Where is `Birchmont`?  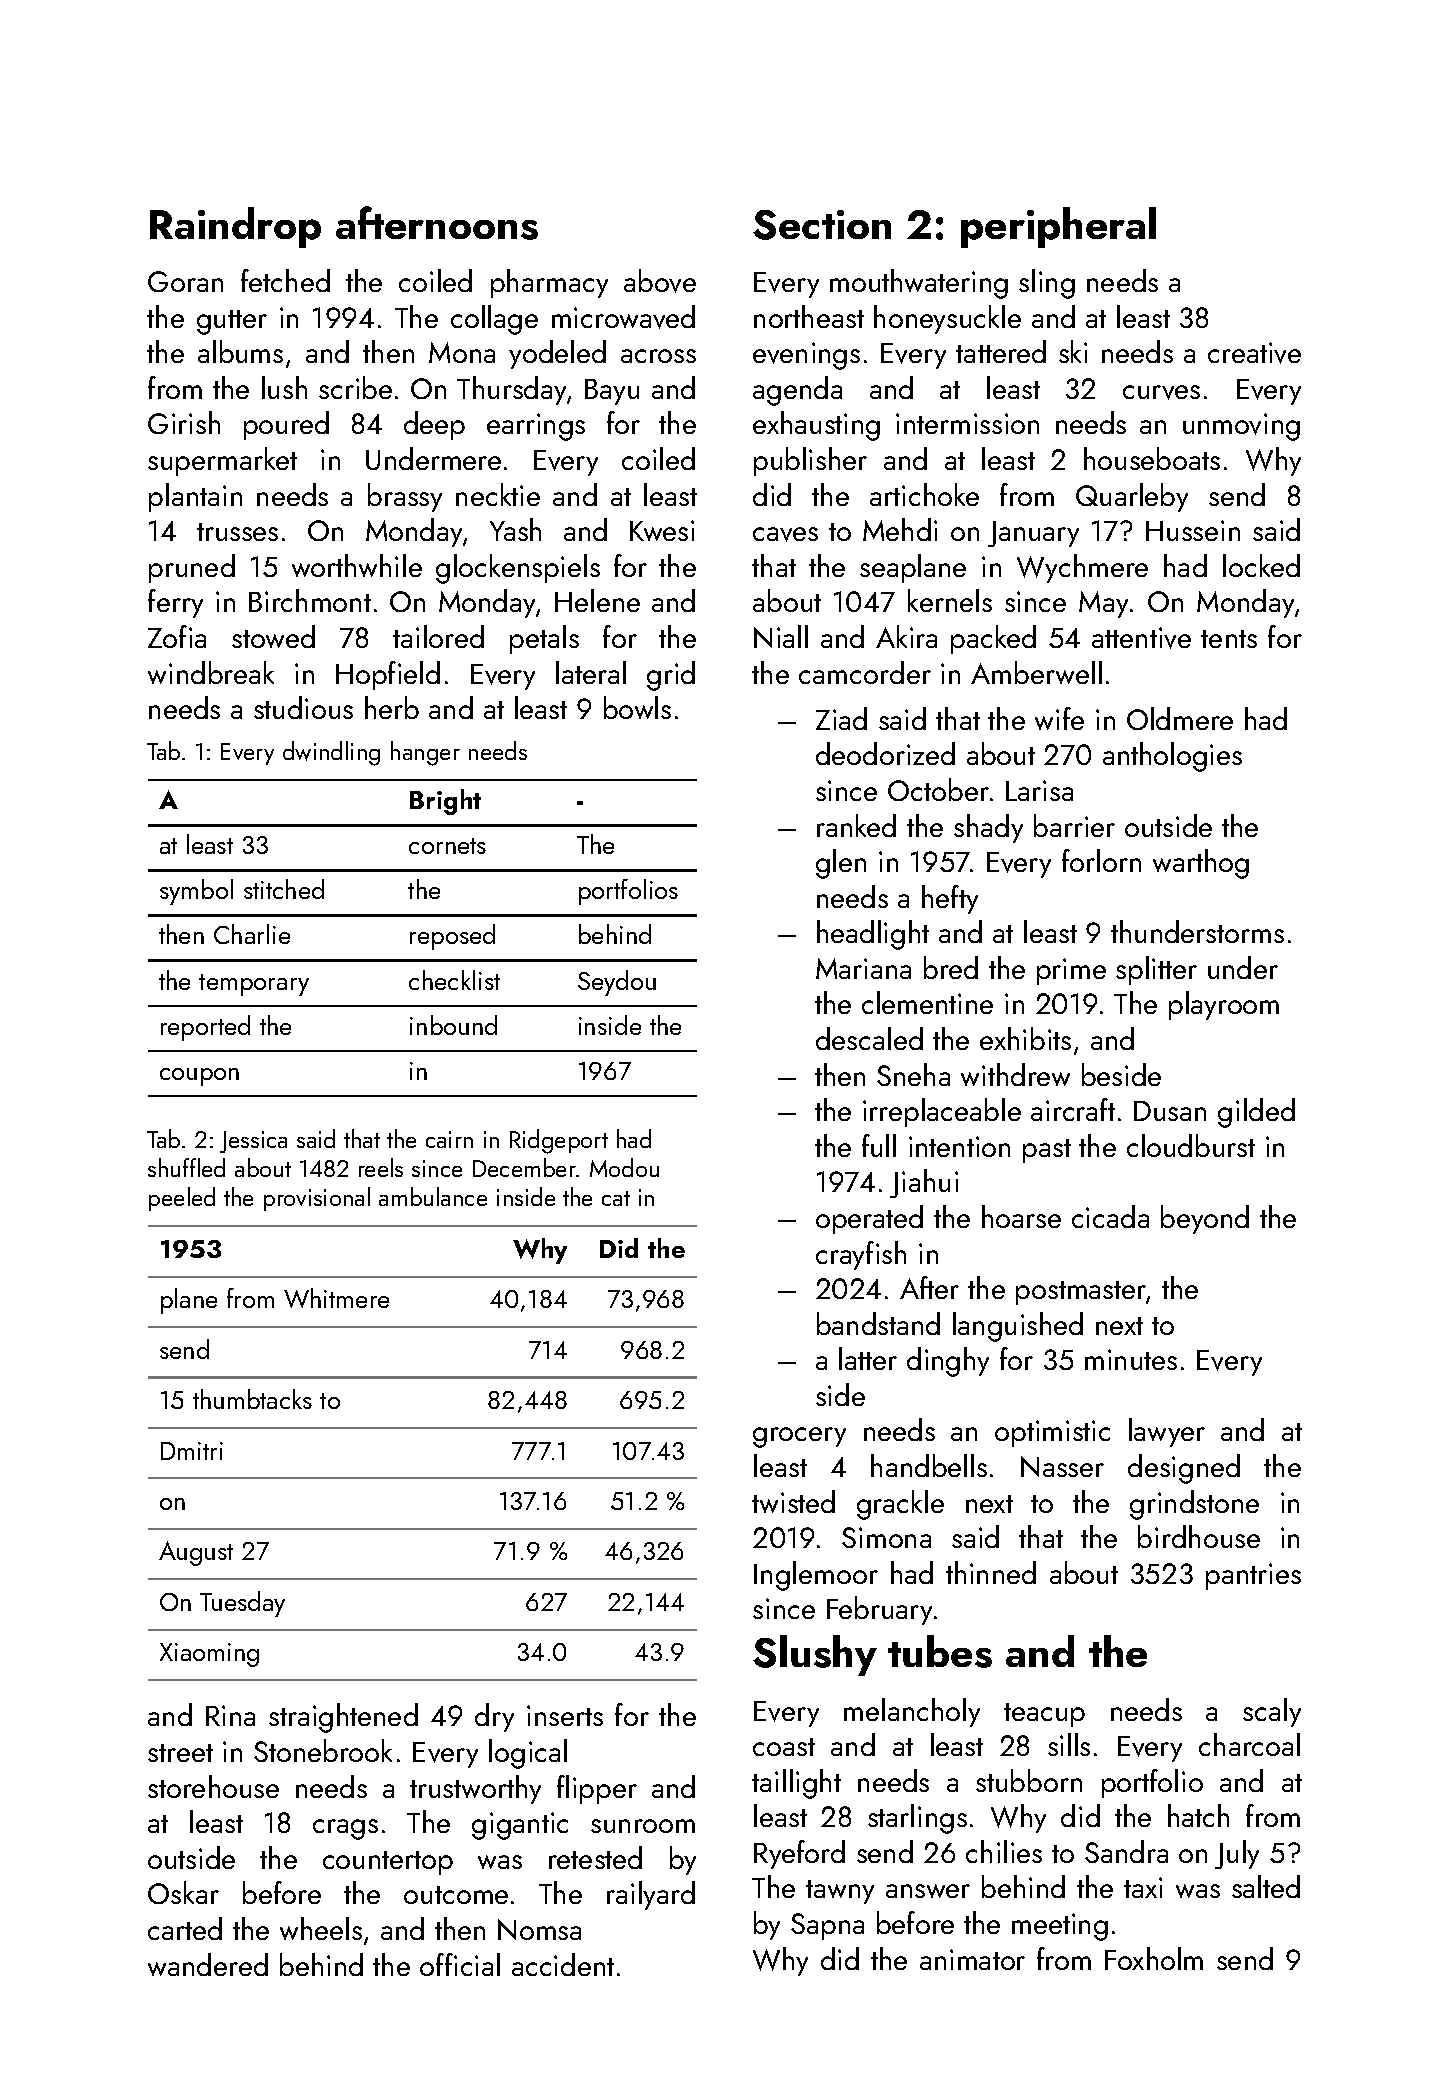
Birchmont is located at coordinates (310, 600).
